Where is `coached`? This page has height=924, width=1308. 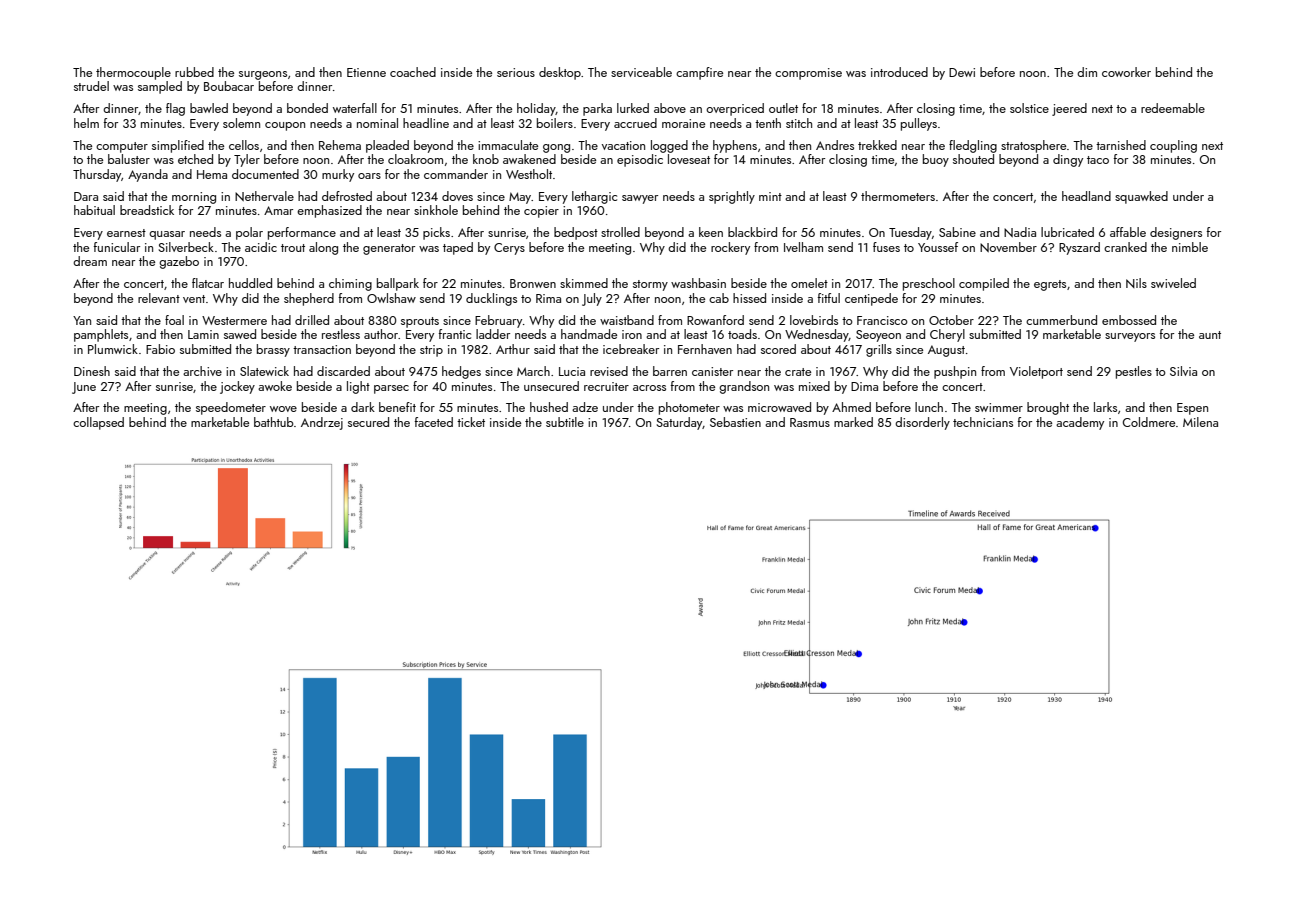 coached is located at coordinates (413, 72).
